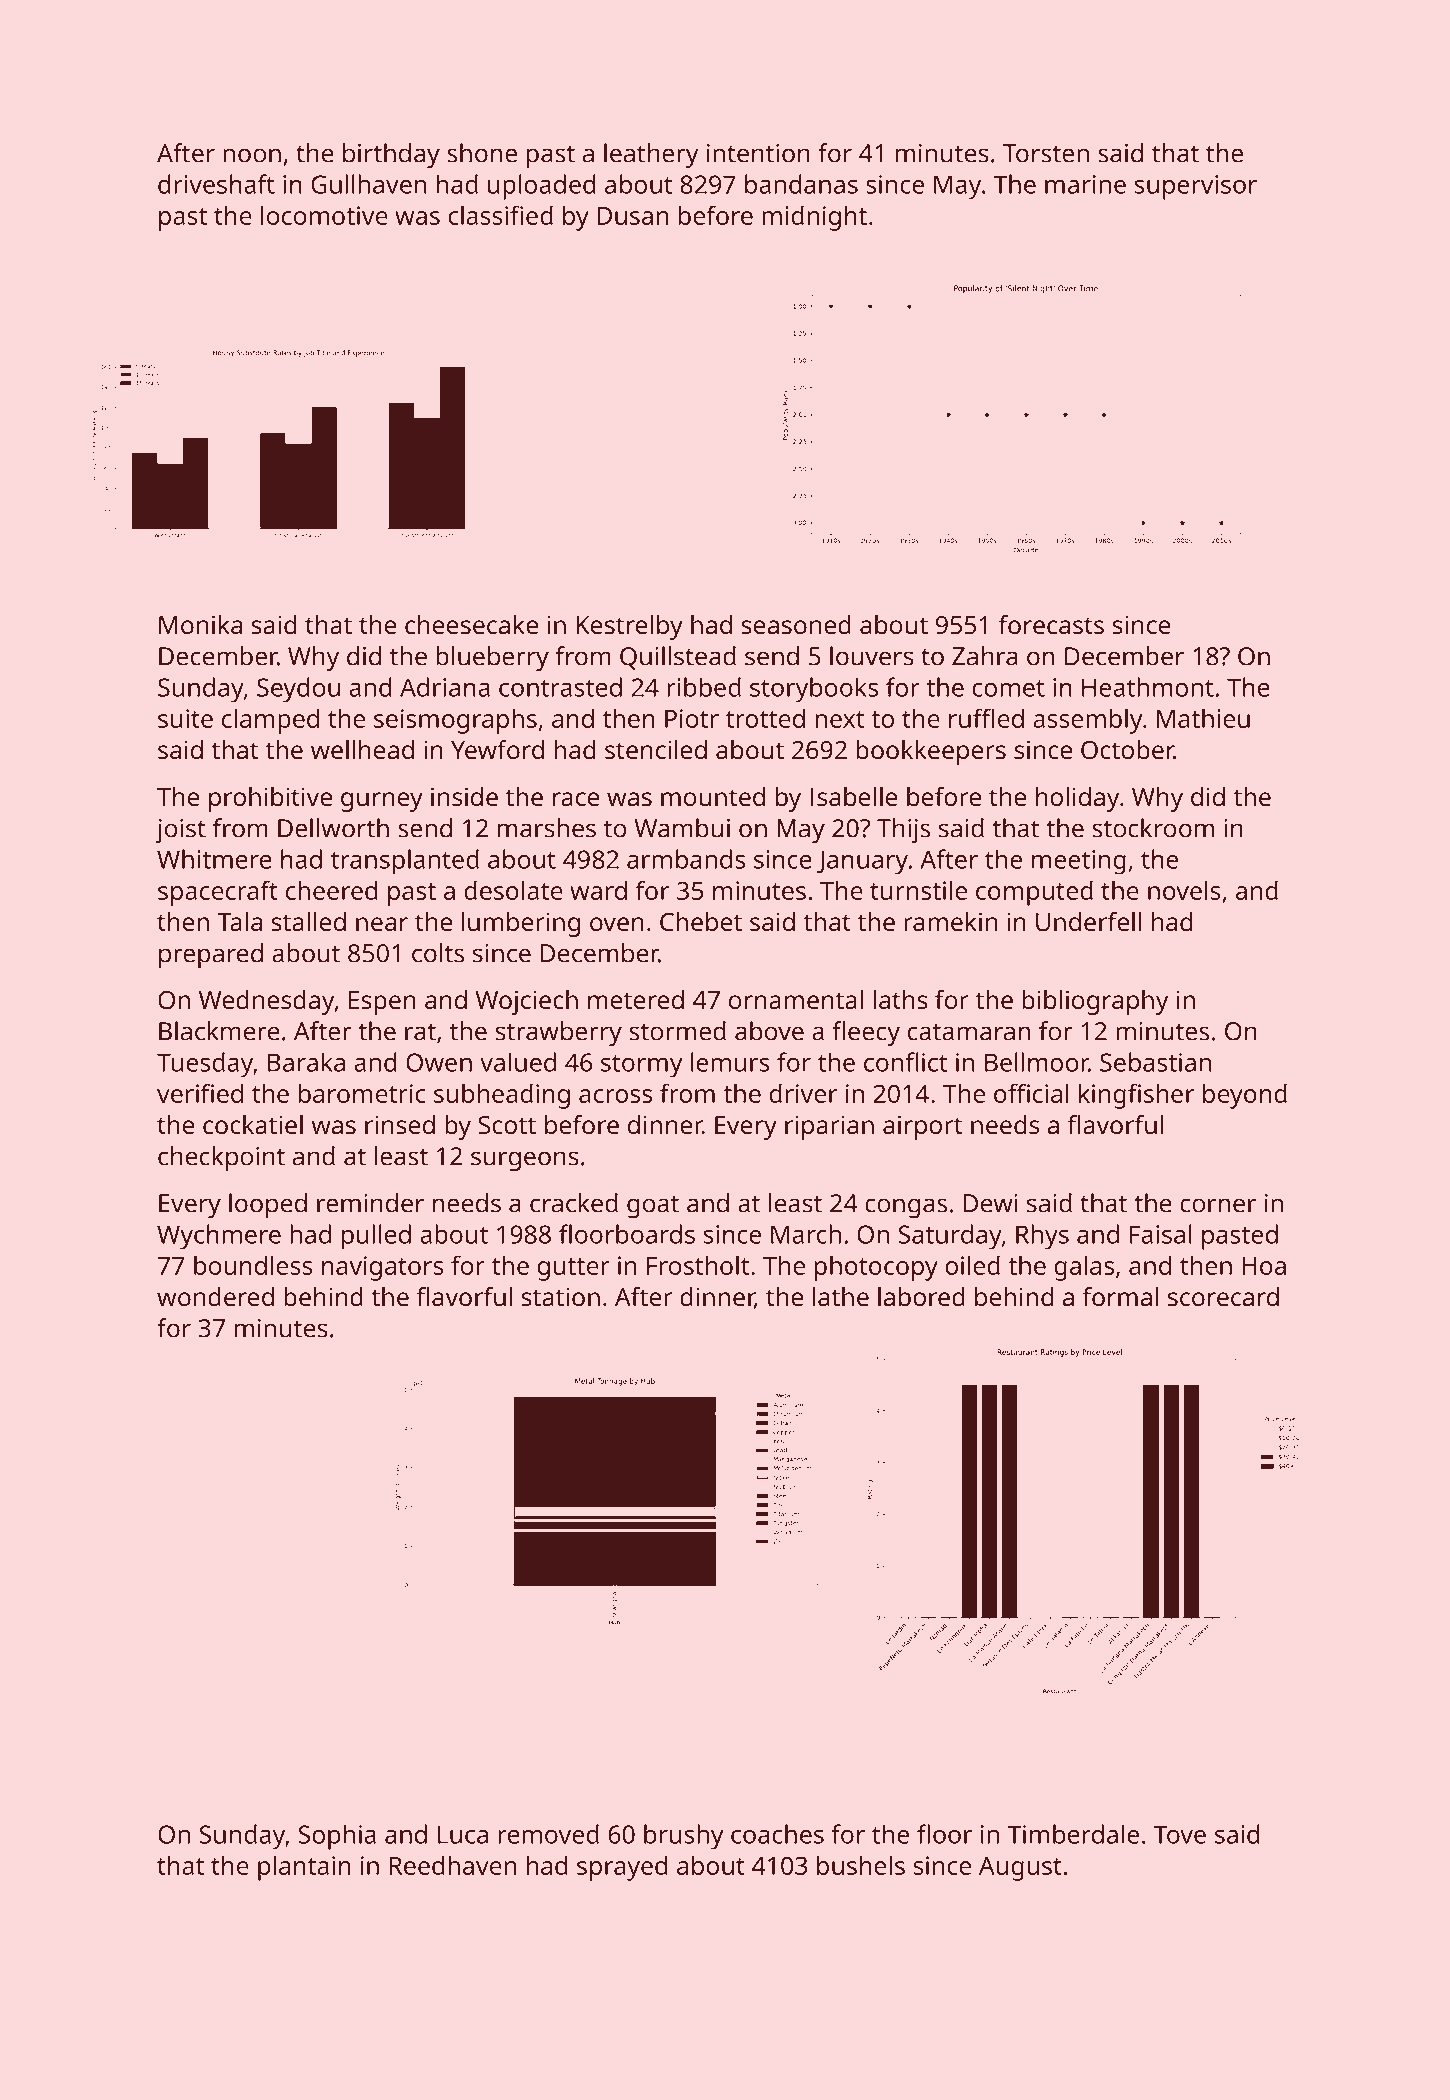 The width and height of the image is (1450, 2100). Describe the element at coordinates (376, 1237) in the image. I see `pulled` at that location.
